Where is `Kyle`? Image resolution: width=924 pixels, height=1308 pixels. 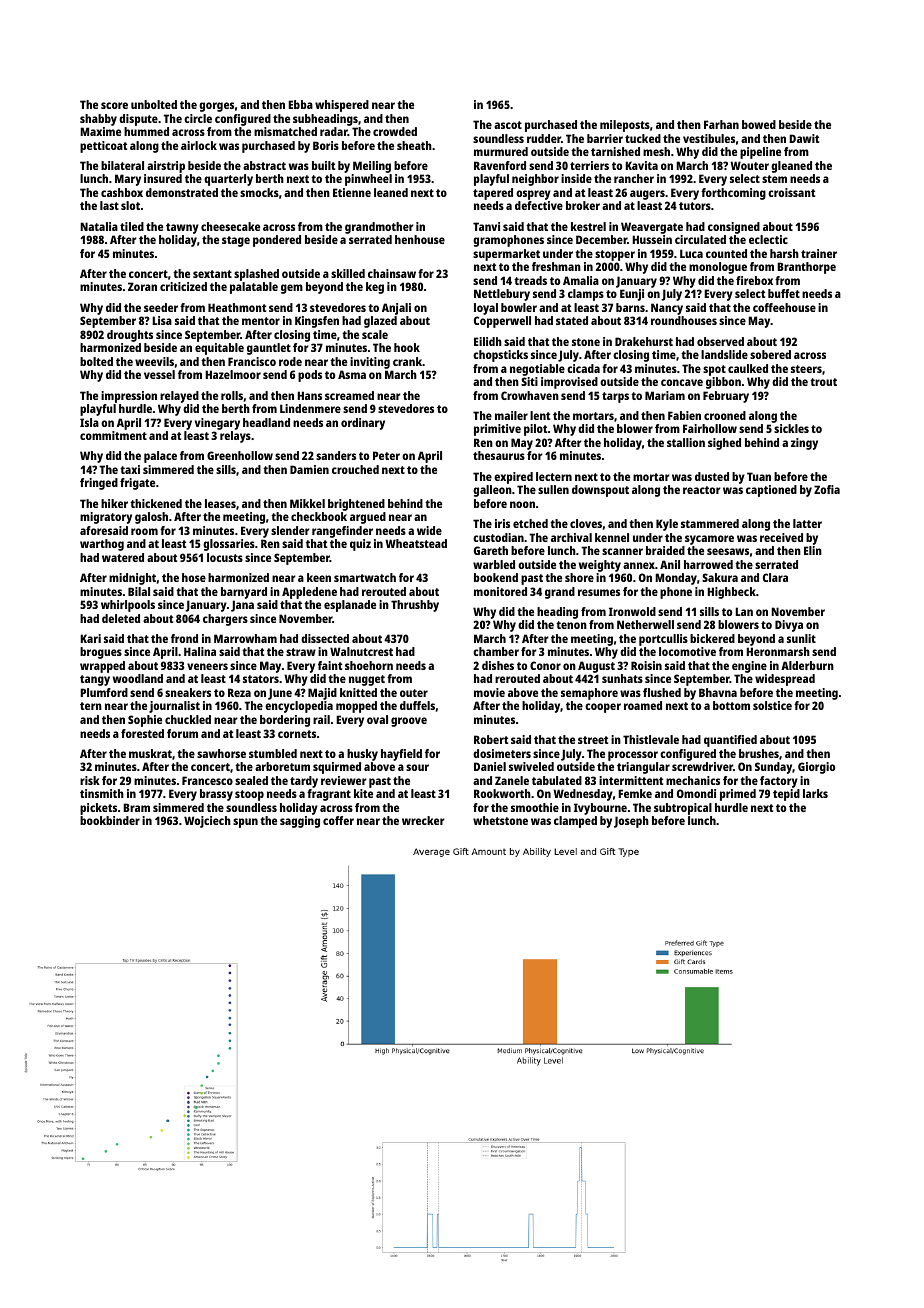 Kyle is located at coordinates (667, 525).
